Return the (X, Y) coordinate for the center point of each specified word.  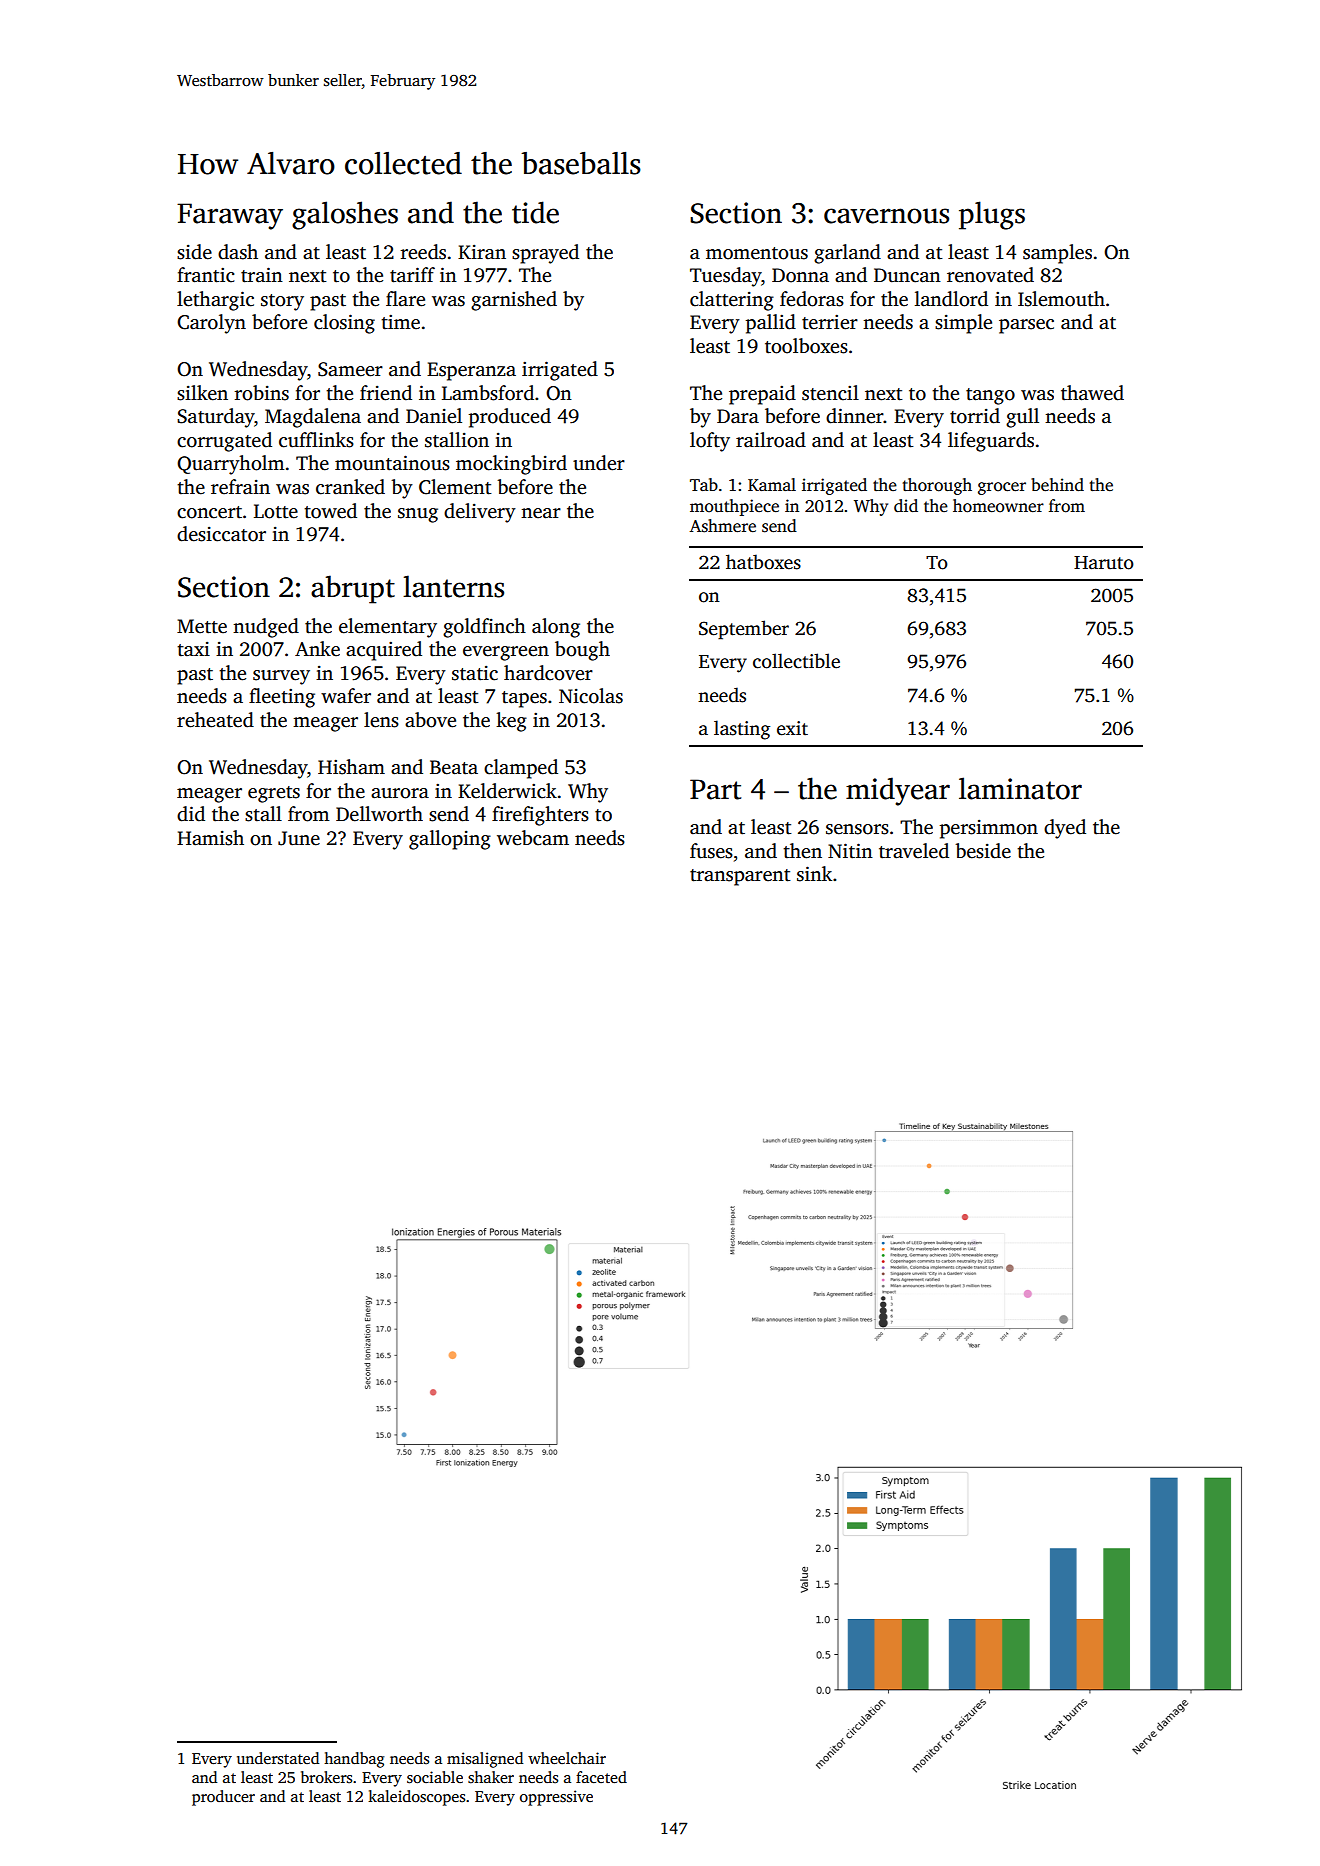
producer (223, 1798)
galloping (450, 840)
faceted (601, 1777)
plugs (992, 215)
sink (814, 874)
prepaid (762, 395)
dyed (1065, 829)
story (282, 302)
